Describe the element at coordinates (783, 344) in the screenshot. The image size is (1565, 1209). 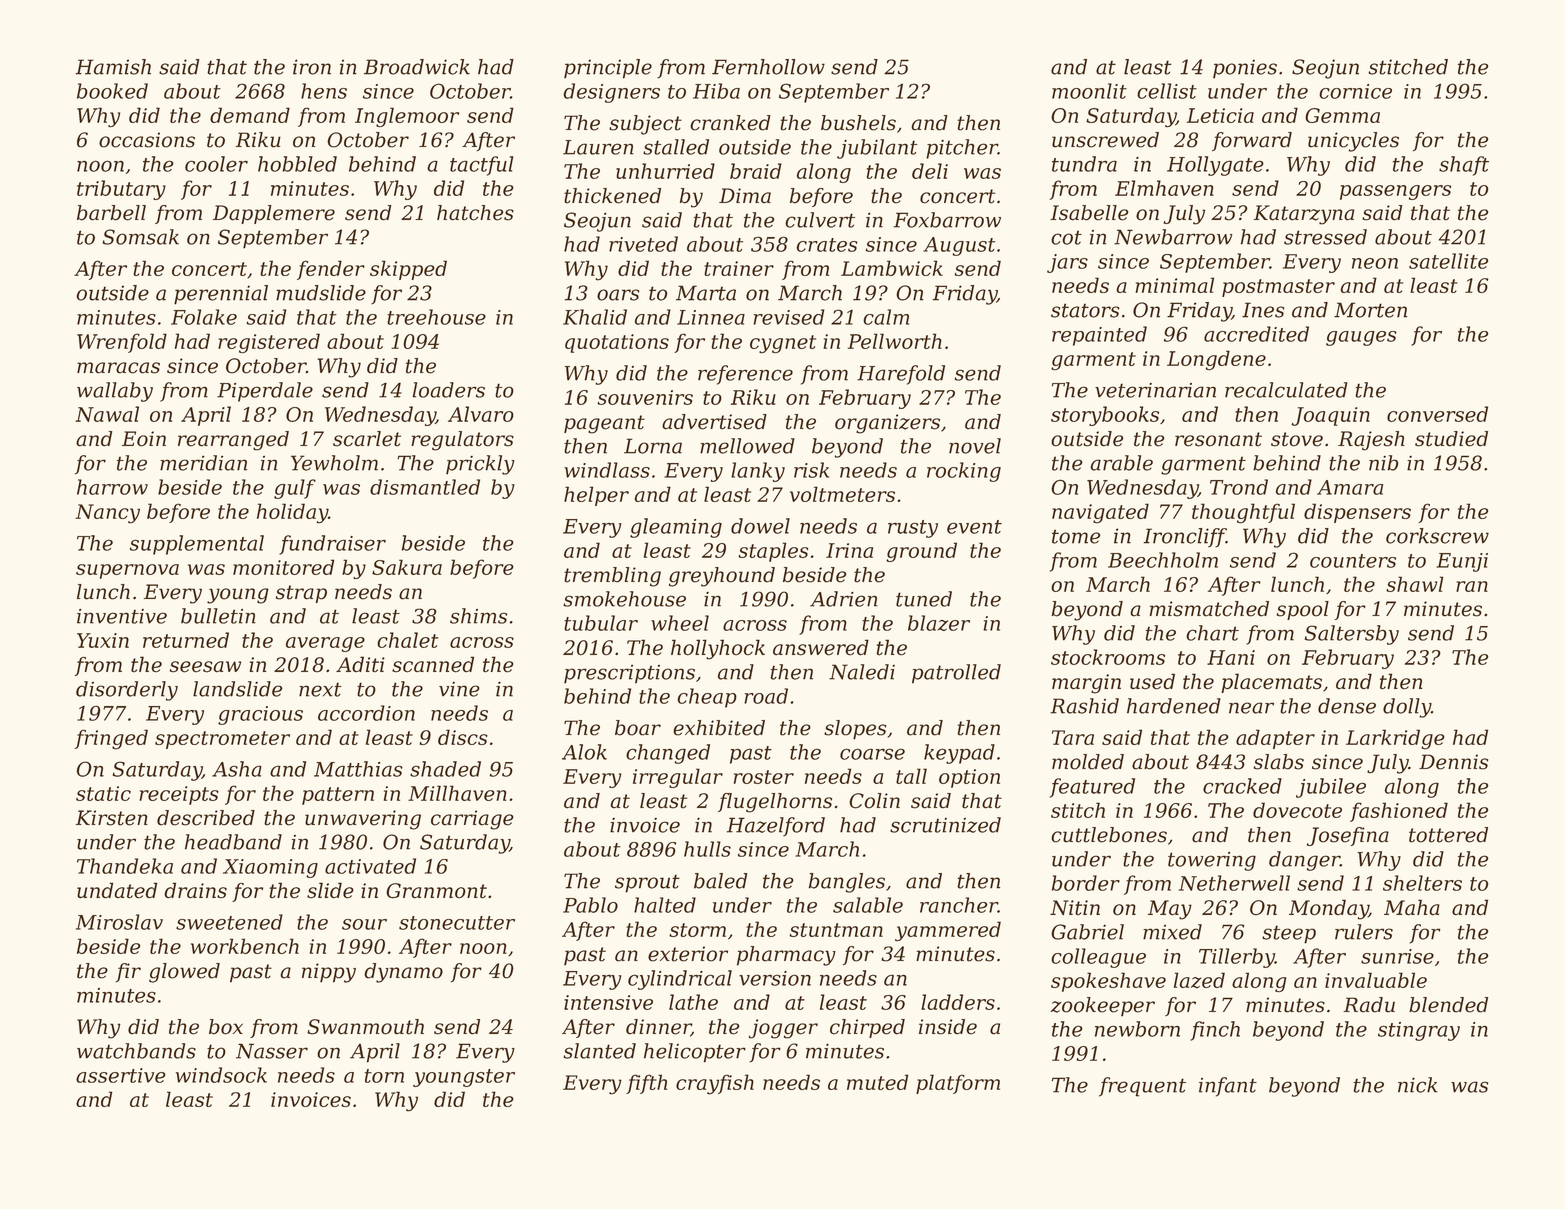
I see `cygnet` at that location.
